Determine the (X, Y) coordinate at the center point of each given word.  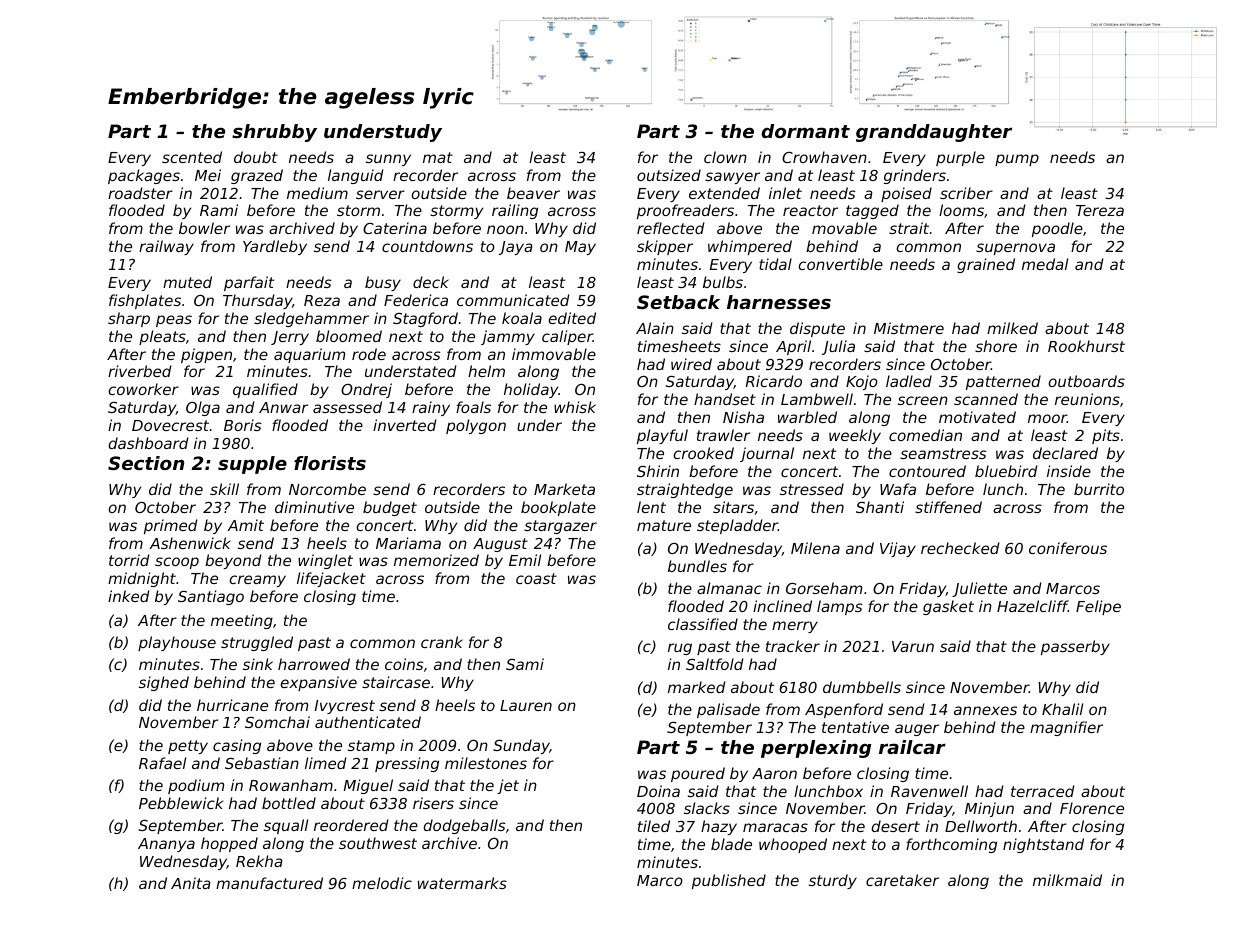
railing (515, 211)
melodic (382, 883)
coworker (143, 389)
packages (144, 176)
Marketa (564, 489)
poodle (1057, 229)
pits (1106, 436)
